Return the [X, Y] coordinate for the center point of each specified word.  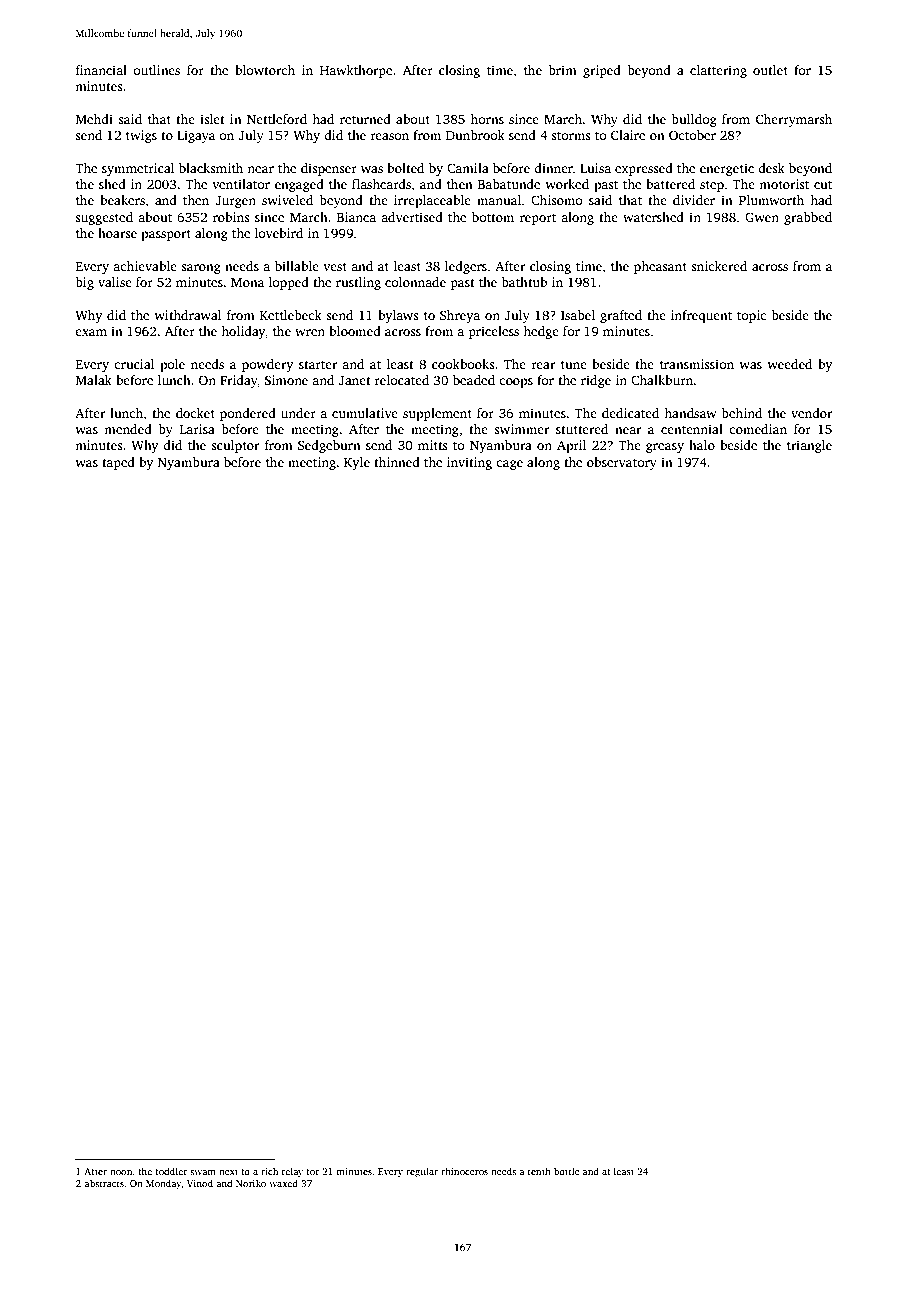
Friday [238, 381]
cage [509, 465]
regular [422, 1172]
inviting [469, 463]
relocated [402, 380]
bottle [567, 1171]
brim [562, 70]
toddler [171, 1171]
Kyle [357, 463]
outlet [770, 70]
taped [118, 463]
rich [269, 1171]
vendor [811, 413]
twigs [141, 136]
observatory [622, 463]
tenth [539, 1171]
